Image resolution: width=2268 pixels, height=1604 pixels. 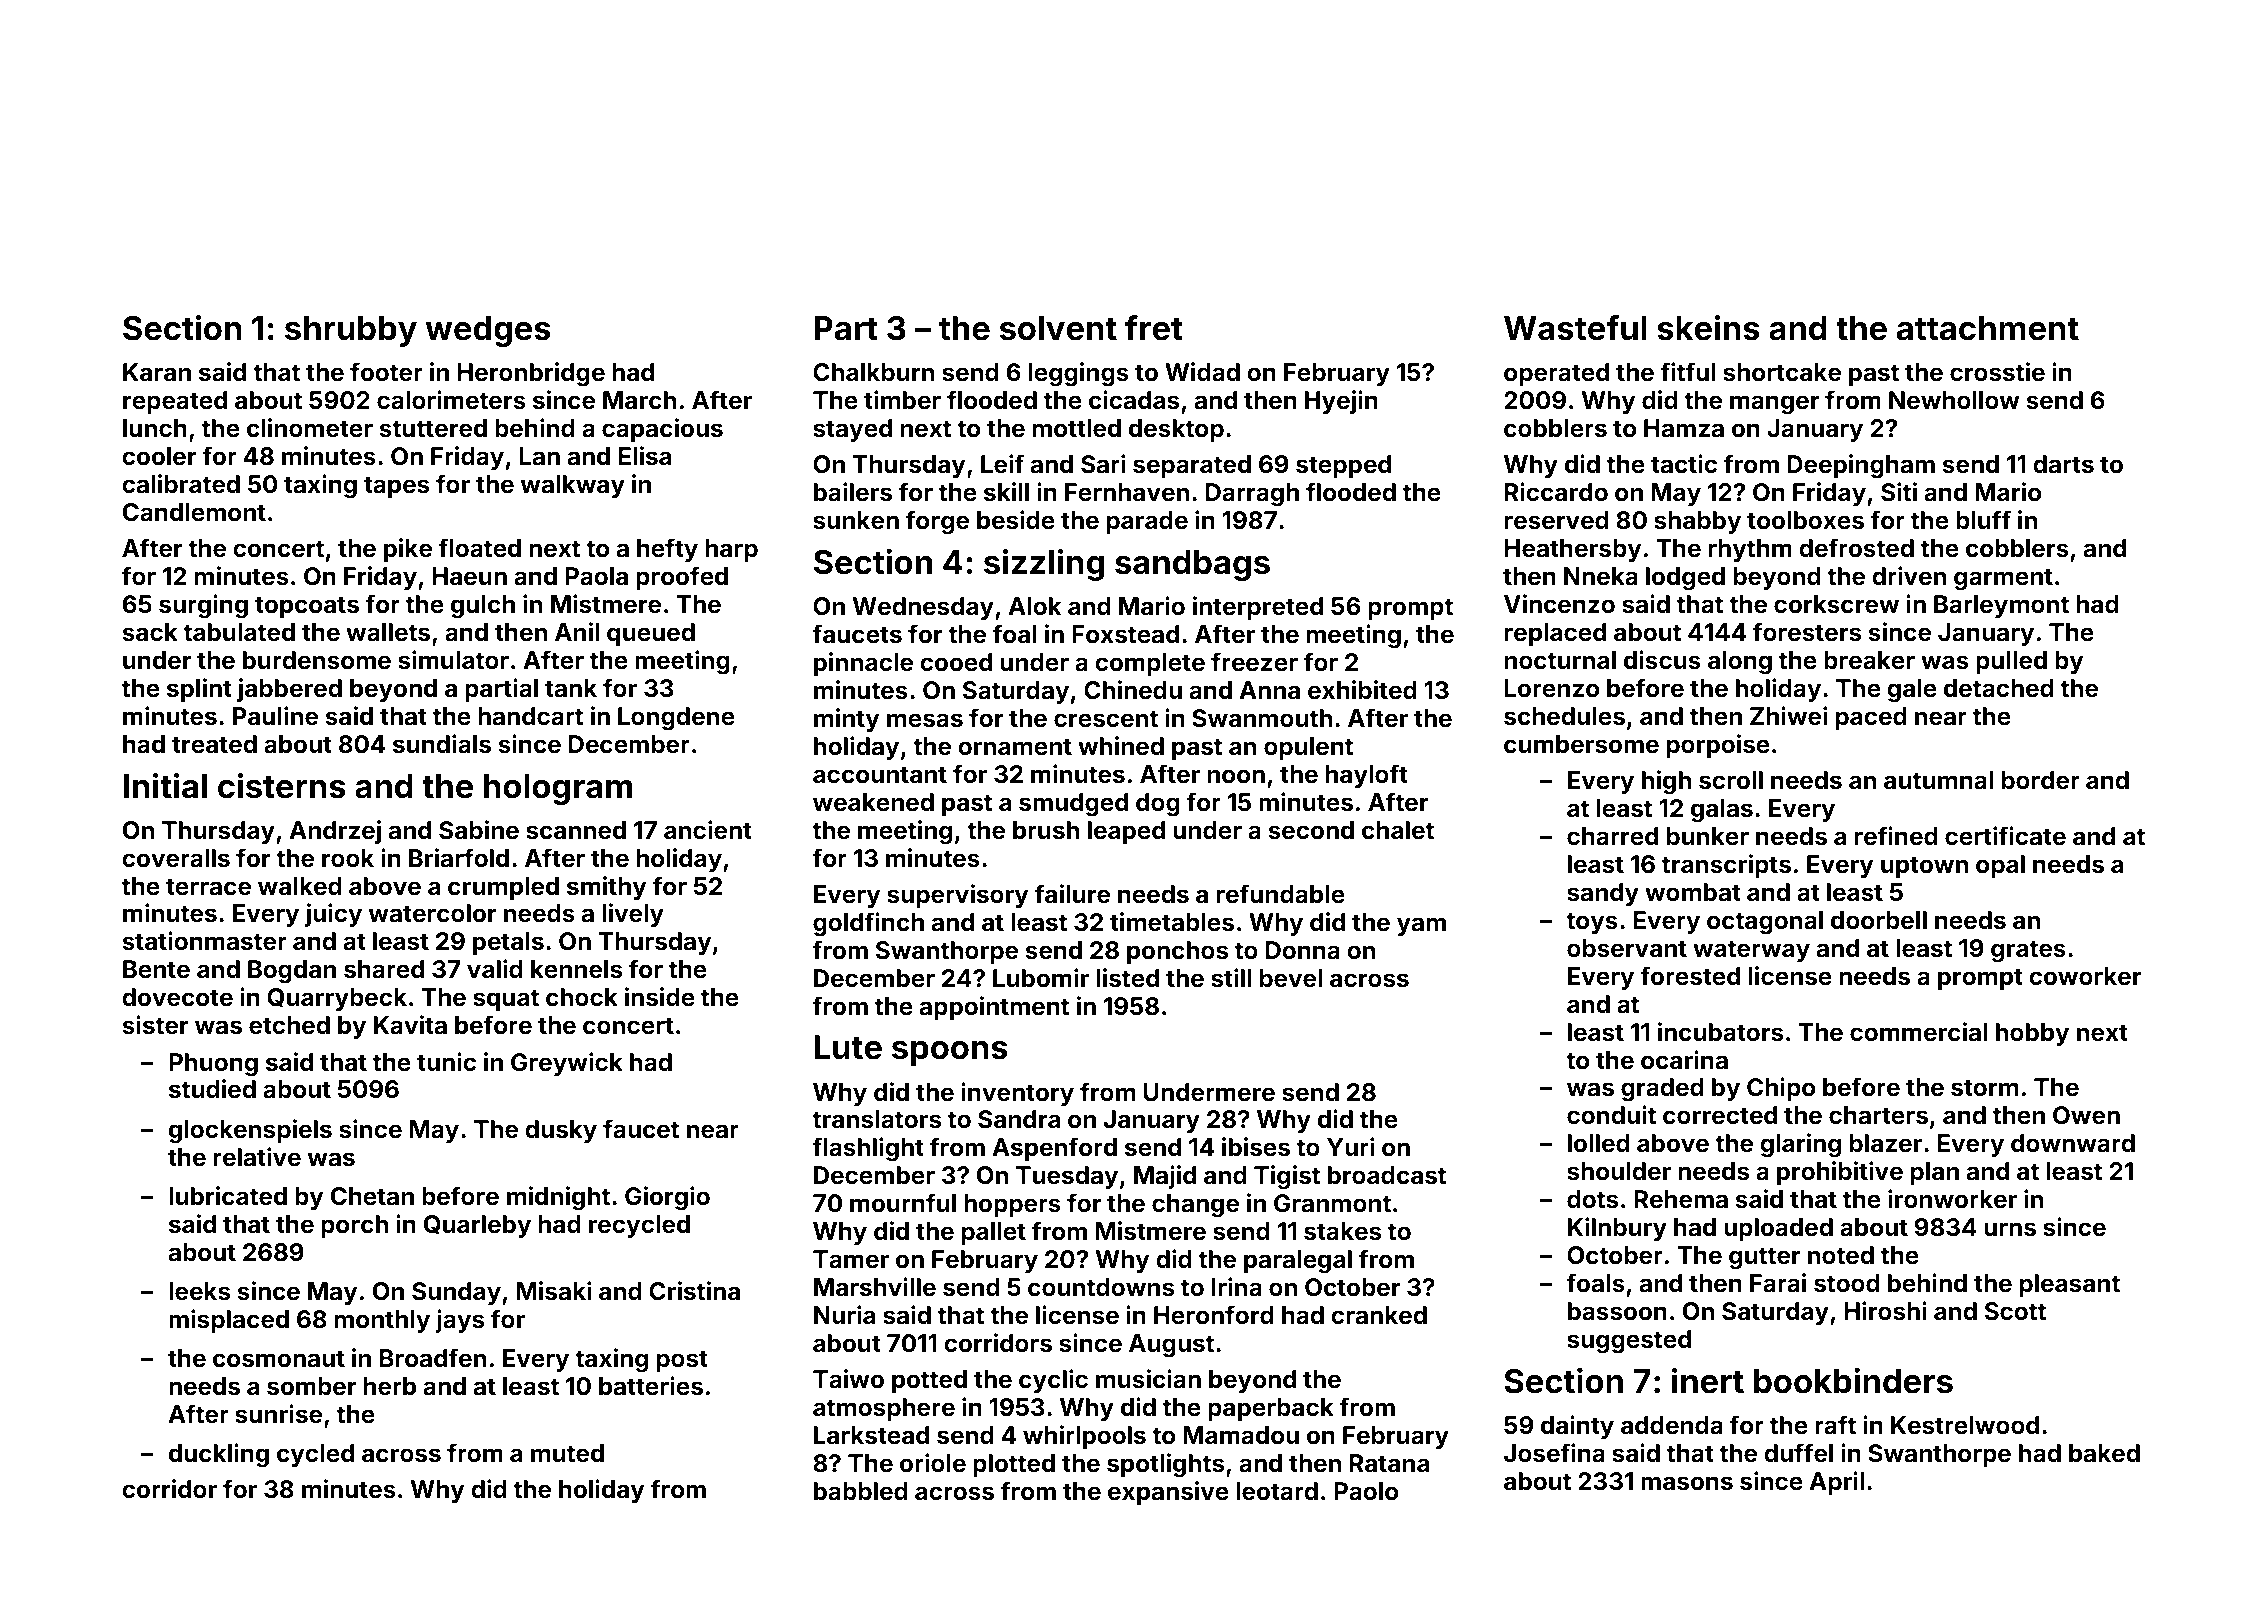 I want to click on duckling, so click(x=219, y=1455).
